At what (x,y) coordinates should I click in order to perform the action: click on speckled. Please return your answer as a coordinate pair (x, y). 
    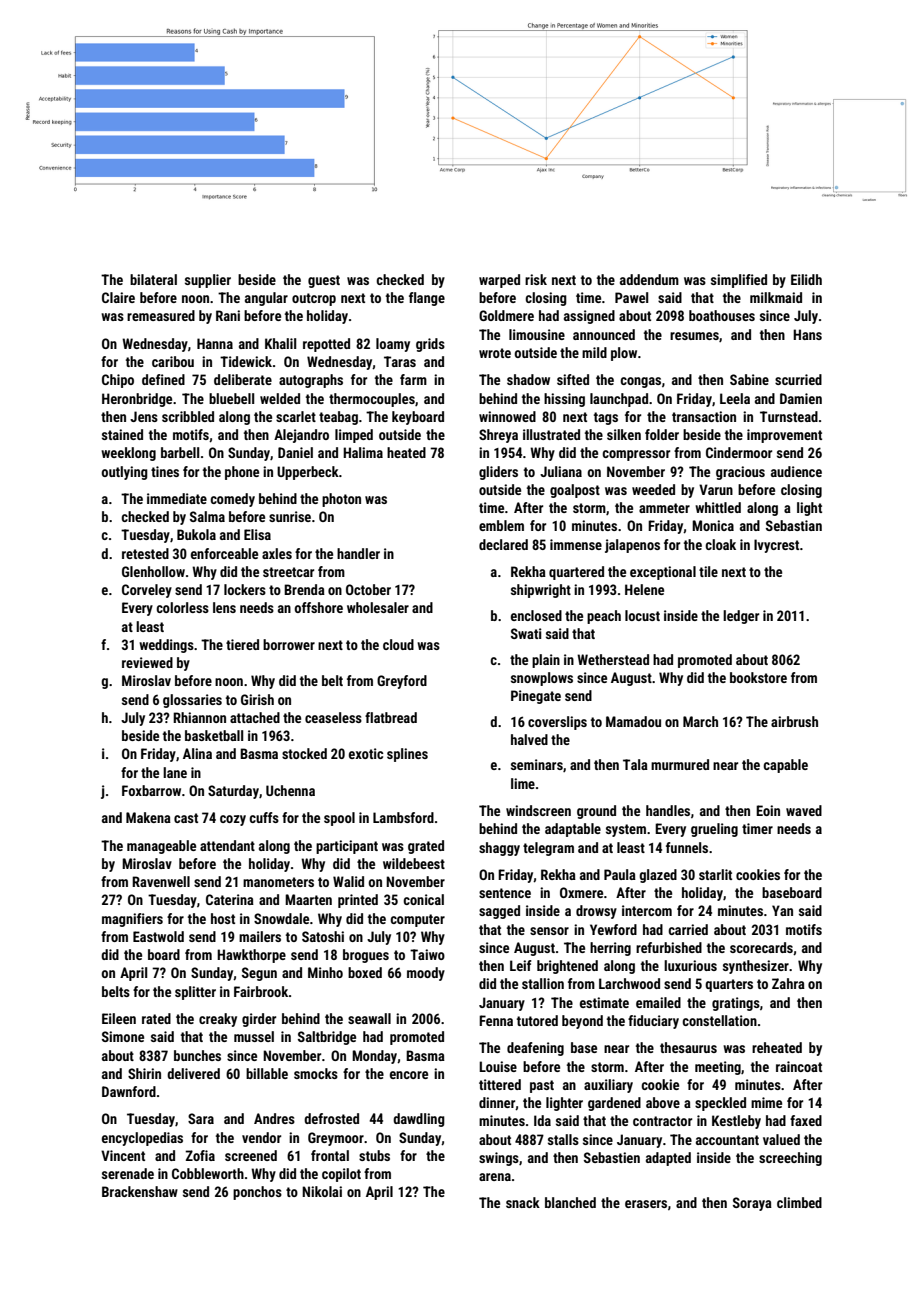
    Looking at the image, I should click on (720, 1104).
